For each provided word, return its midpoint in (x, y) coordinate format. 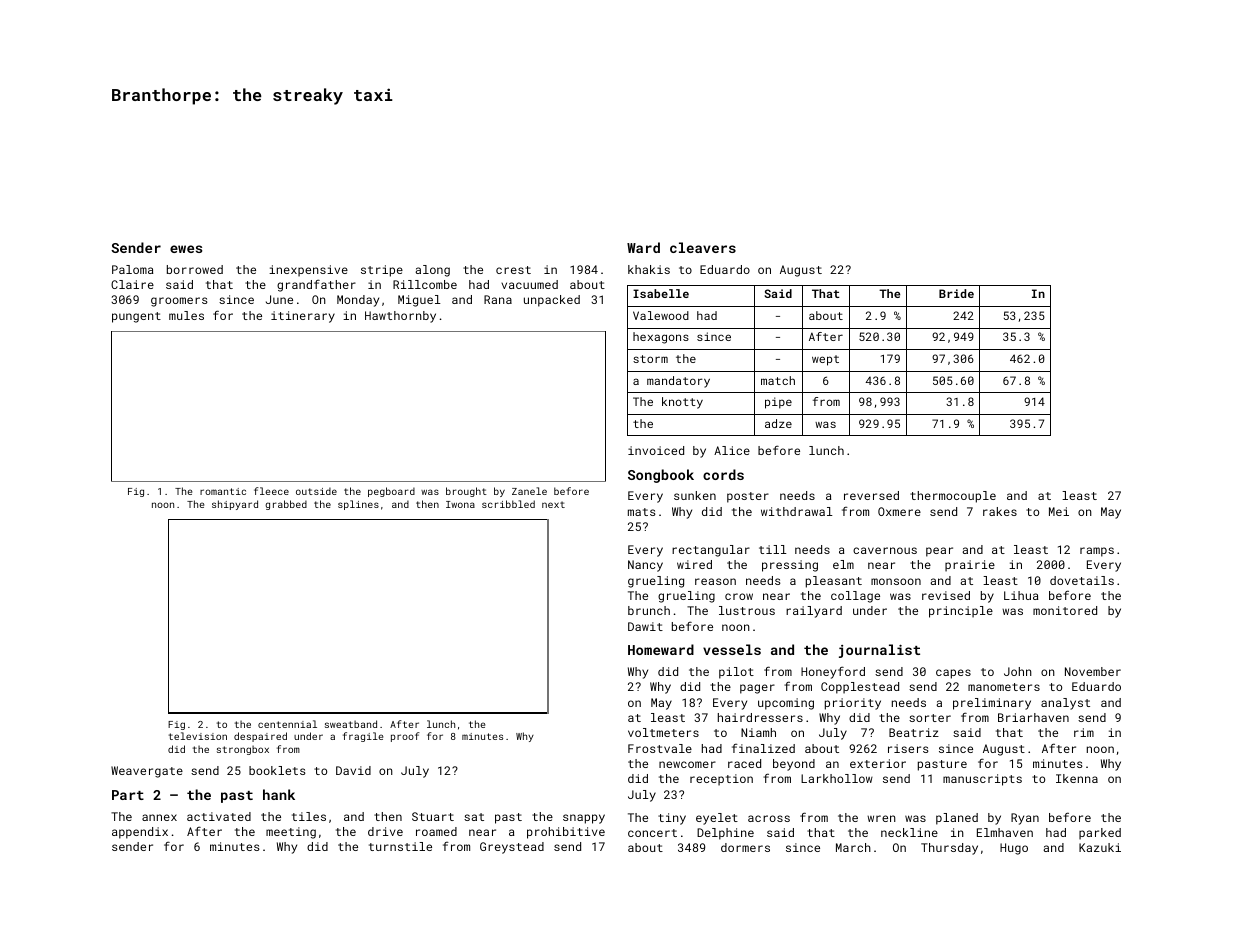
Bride (956, 293)
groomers (179, 302)
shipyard (235, 505)
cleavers (703, 247)
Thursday (949, 849)
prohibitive (566, 833)
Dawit (645, 626)
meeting (291, 833)
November (1093, 671)
